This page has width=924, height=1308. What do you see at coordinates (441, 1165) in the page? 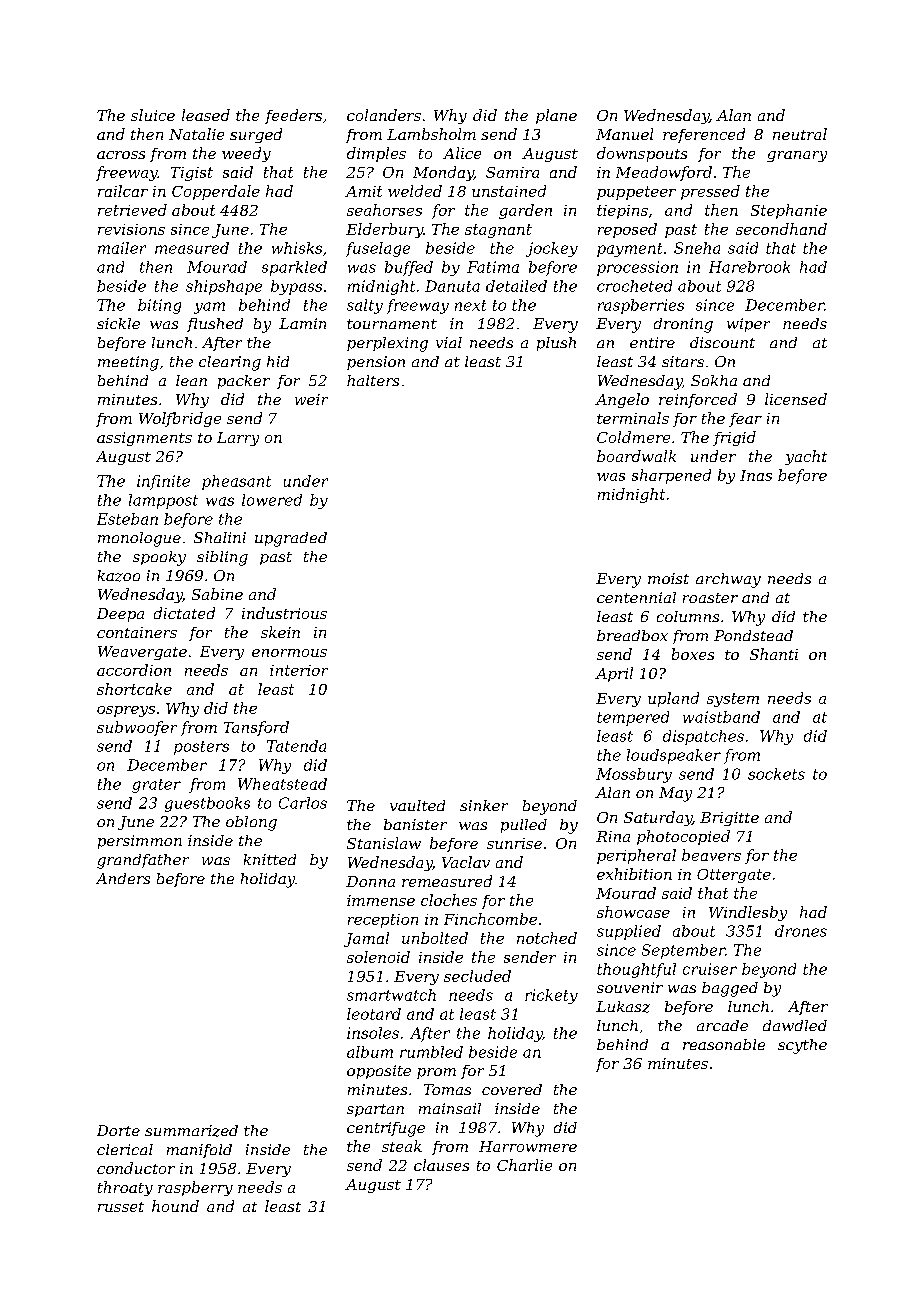
I see `clauses` at bounding box center [441, 1165].
